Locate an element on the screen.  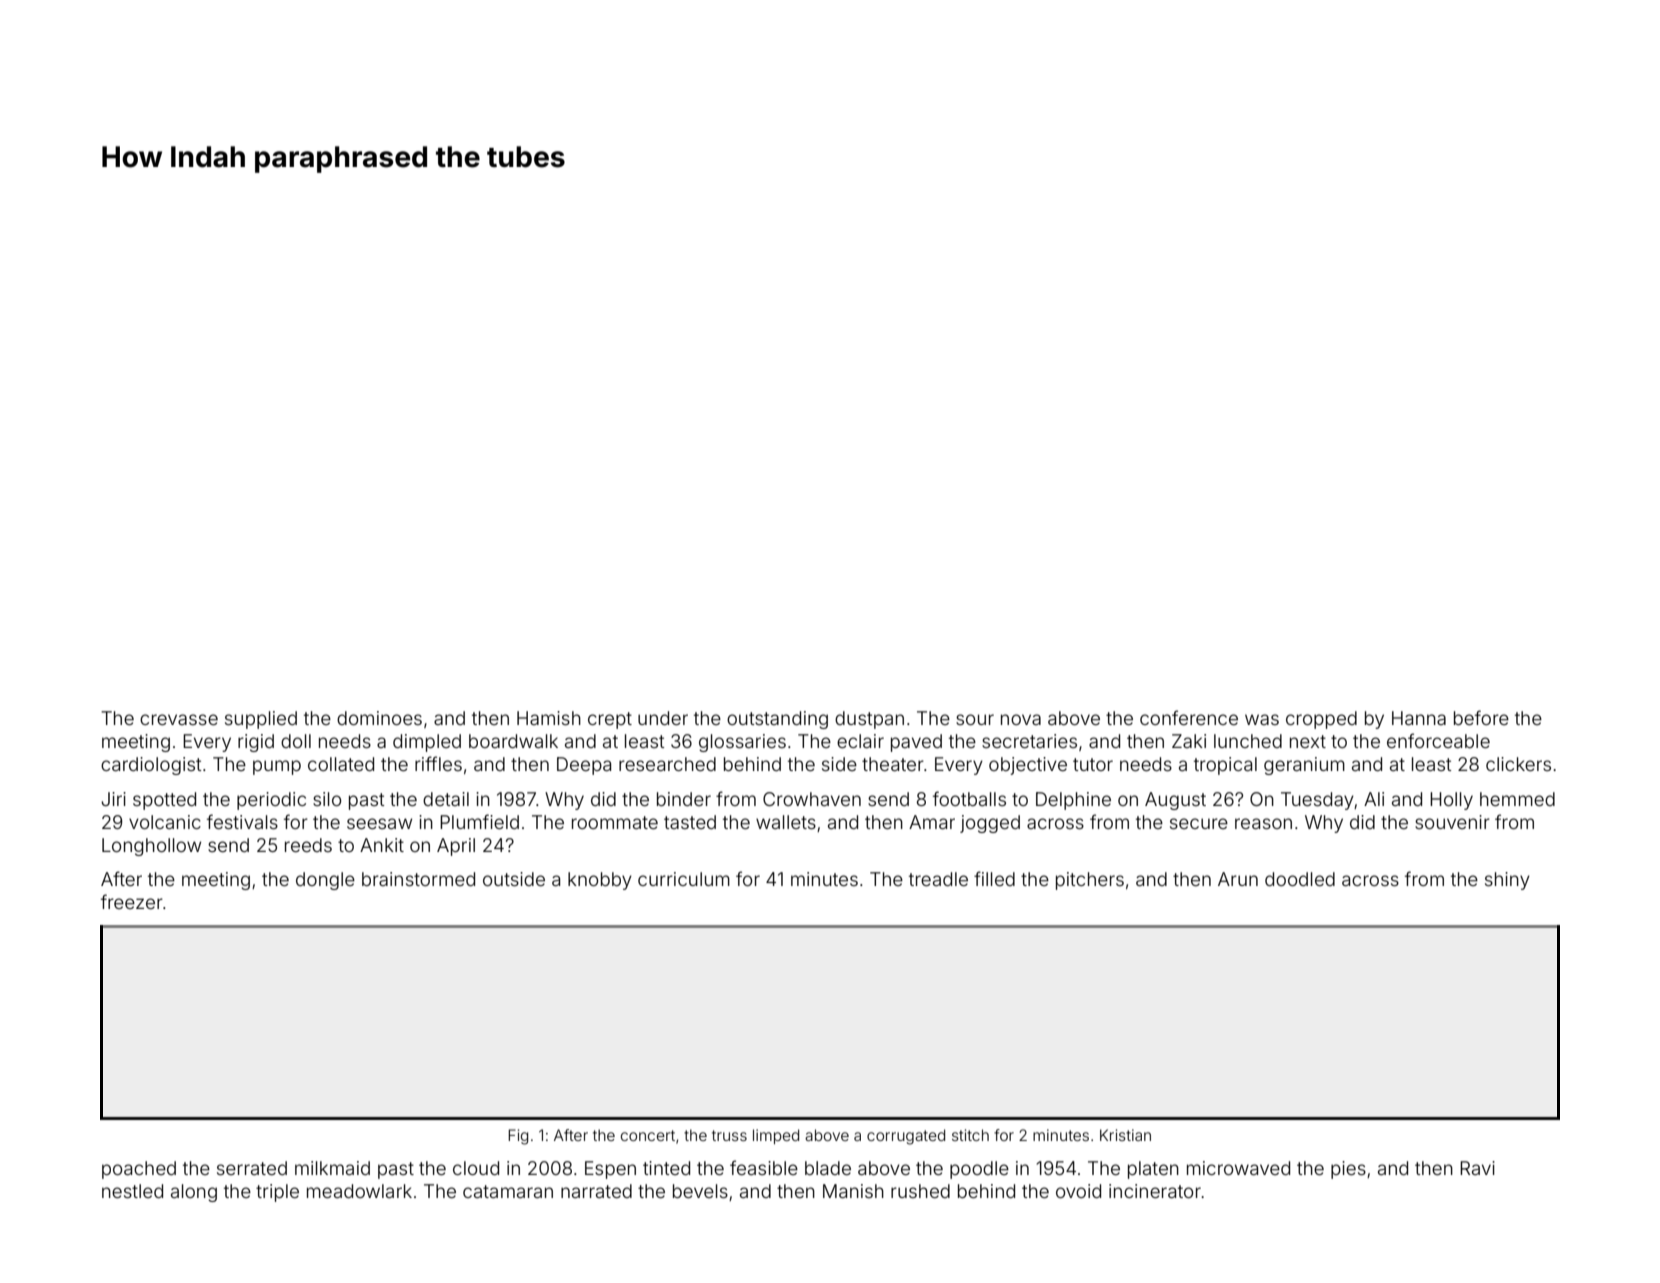
conference is located at coordinates (1189, 717).
